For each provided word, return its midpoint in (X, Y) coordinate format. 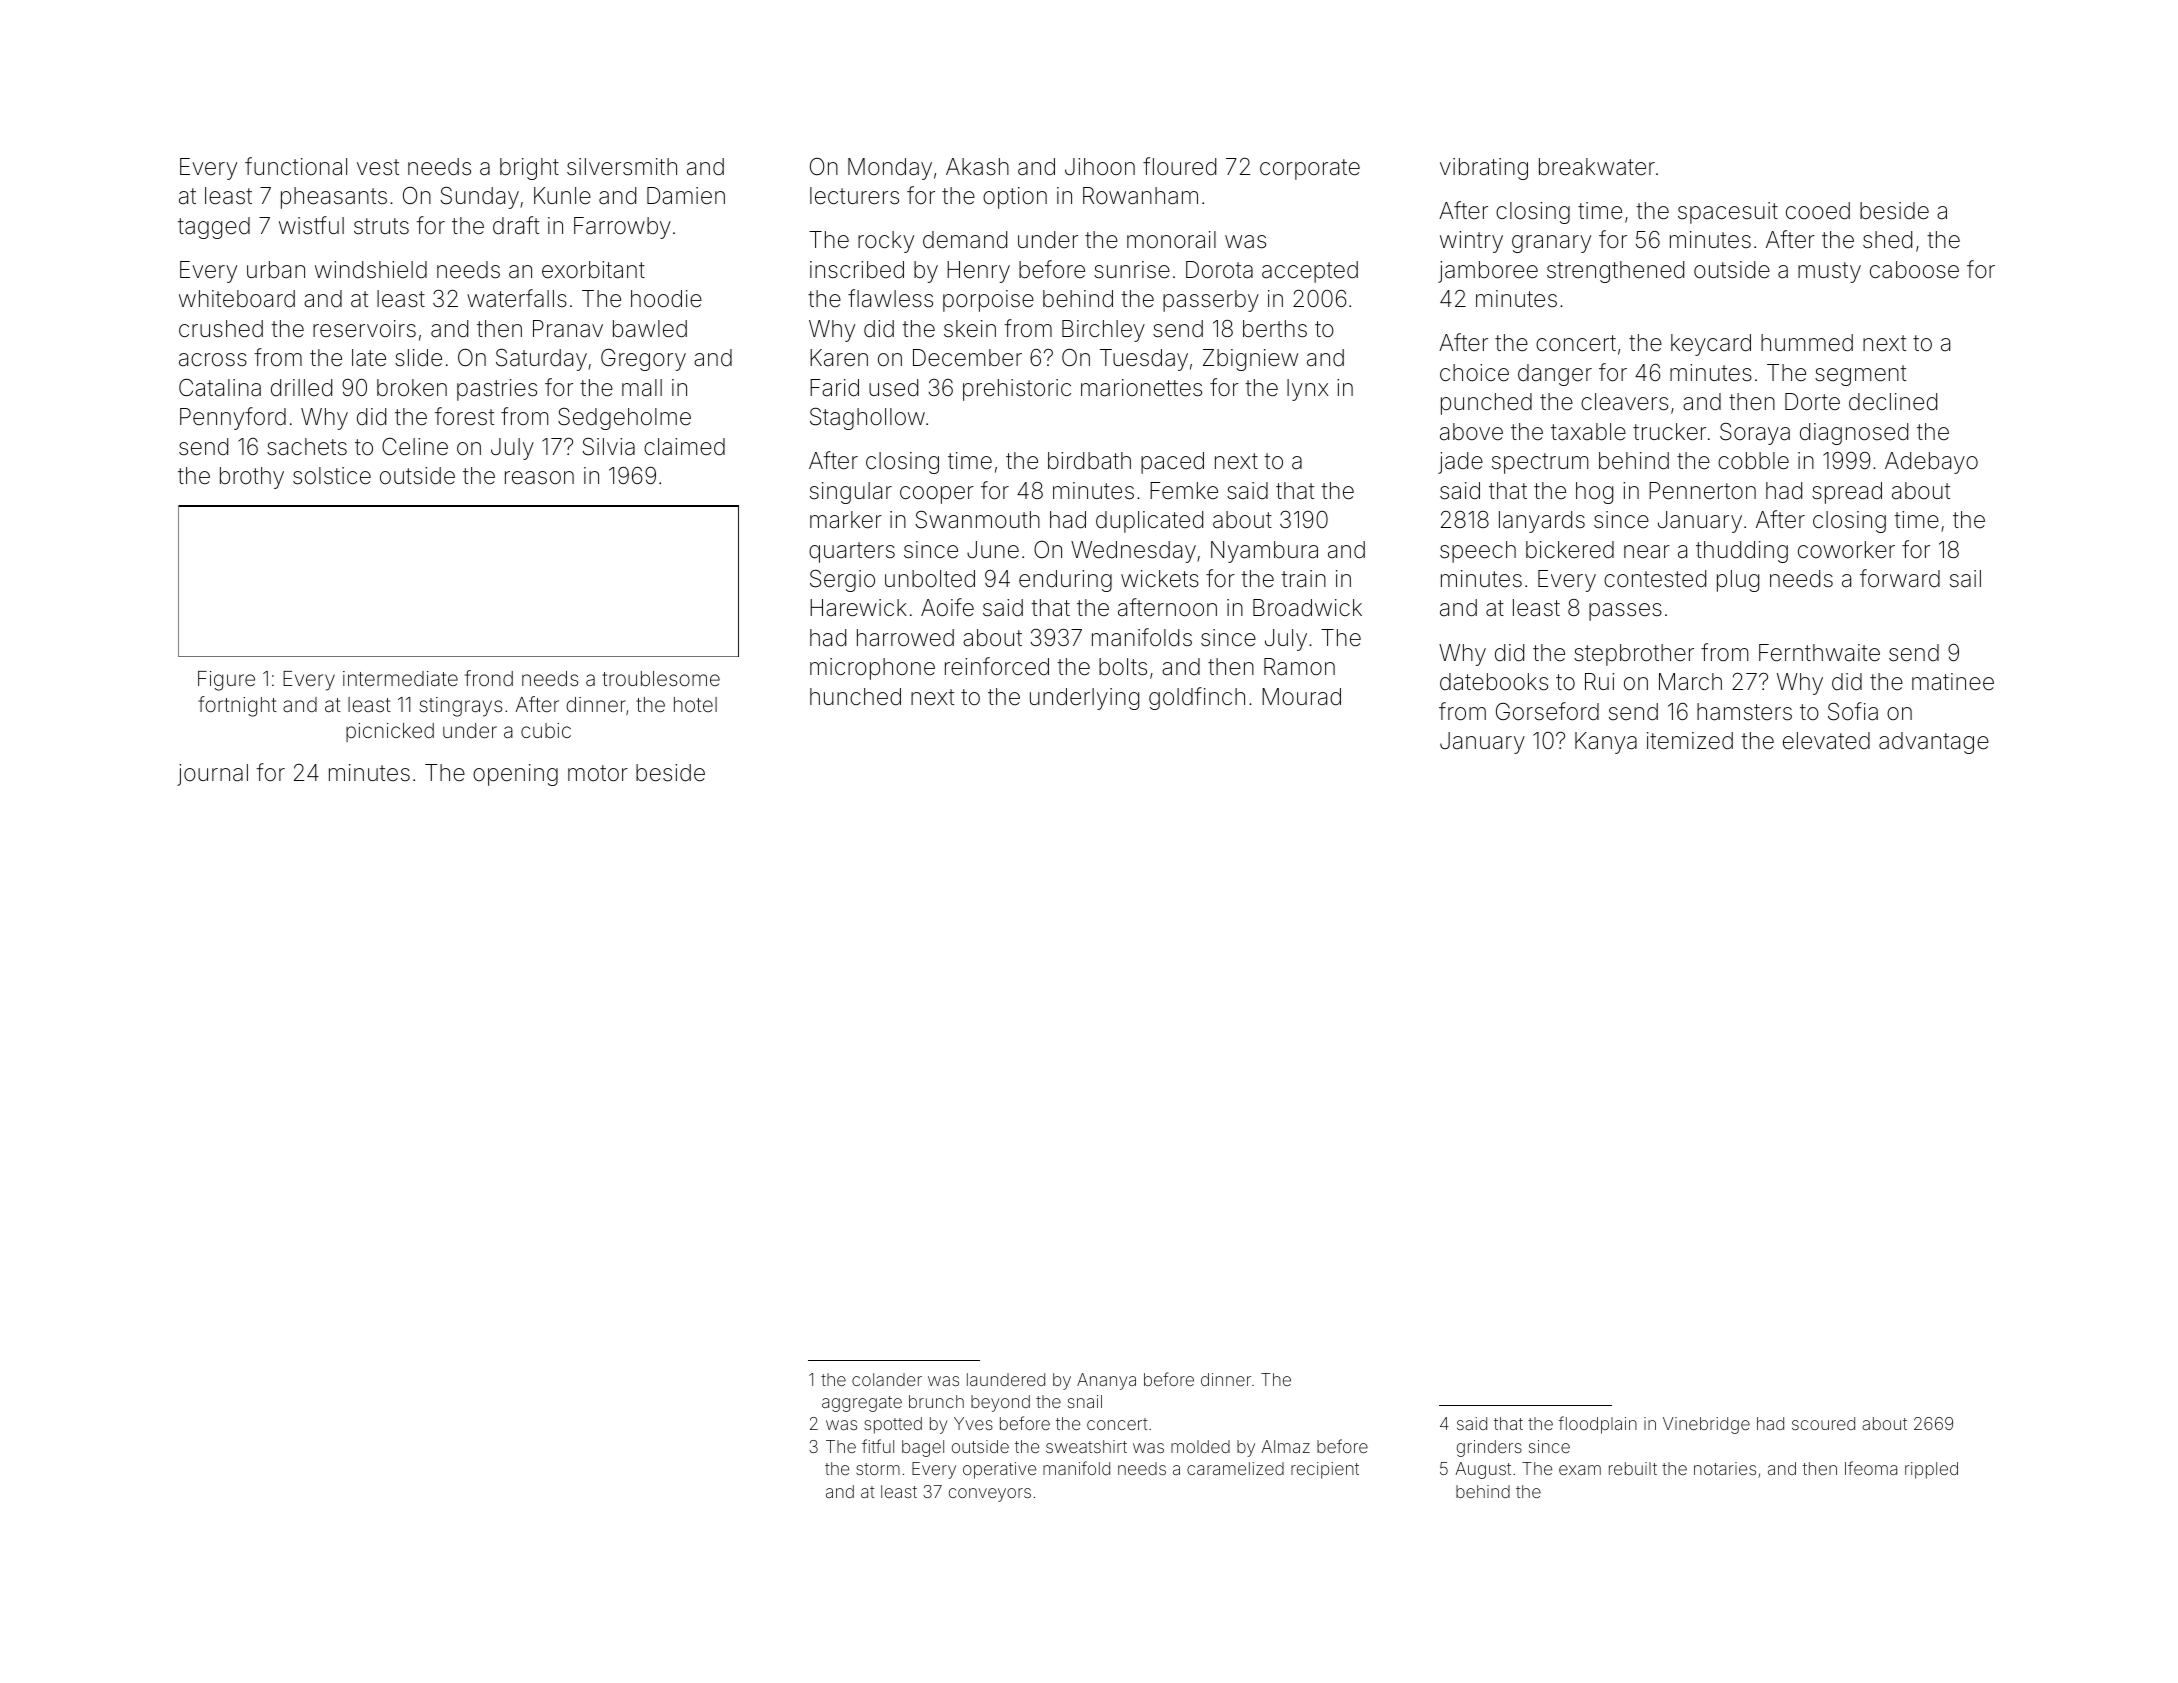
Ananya (1106, 1381)
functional (296, 166)
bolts (1123, 667)
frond (489, 678)
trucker (1669, 432)
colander (887, 1379)
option (1015, 198)
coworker (1846, 550)
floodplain (1597, 1425)
